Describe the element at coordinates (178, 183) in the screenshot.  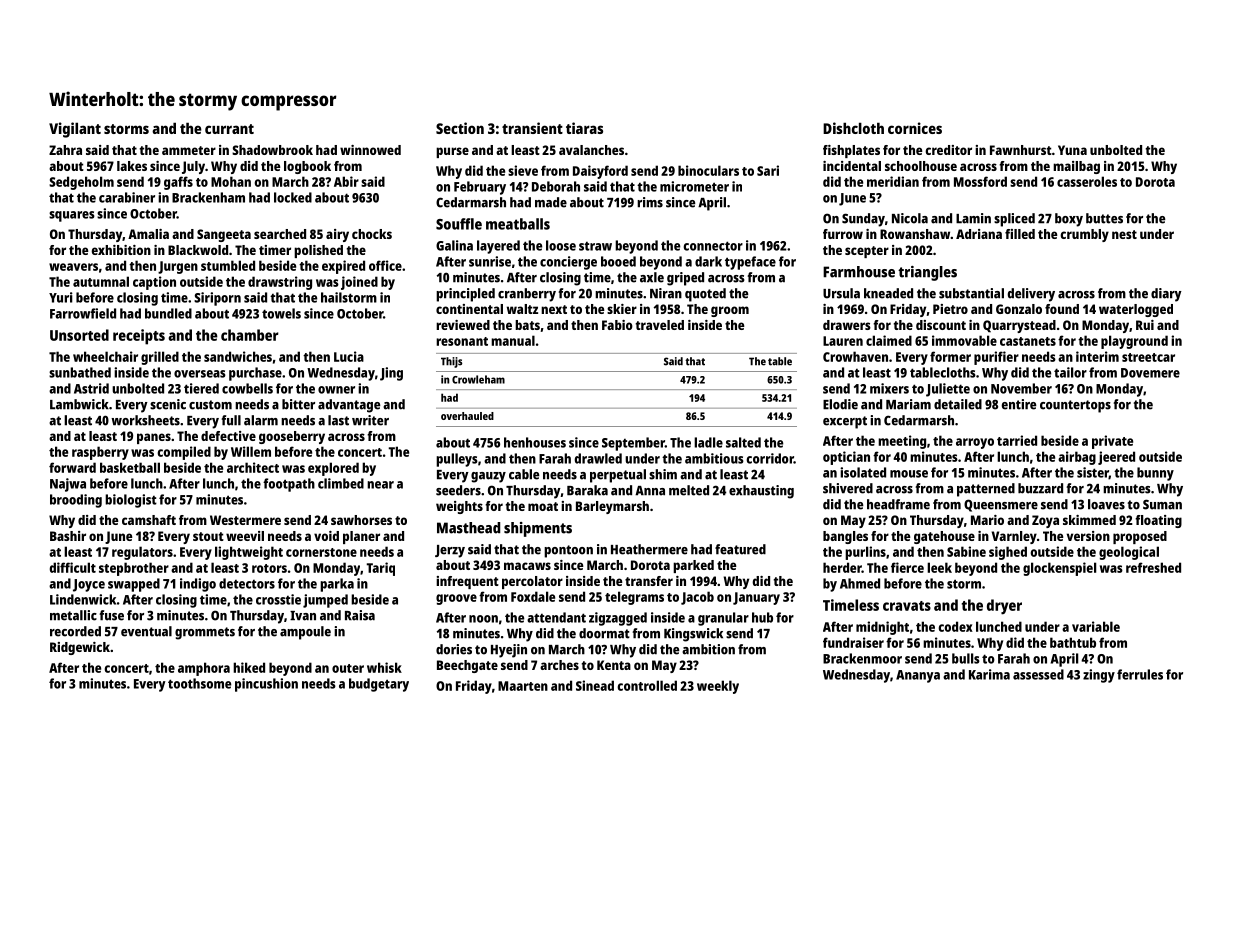
I see `gaffs` at that location.
